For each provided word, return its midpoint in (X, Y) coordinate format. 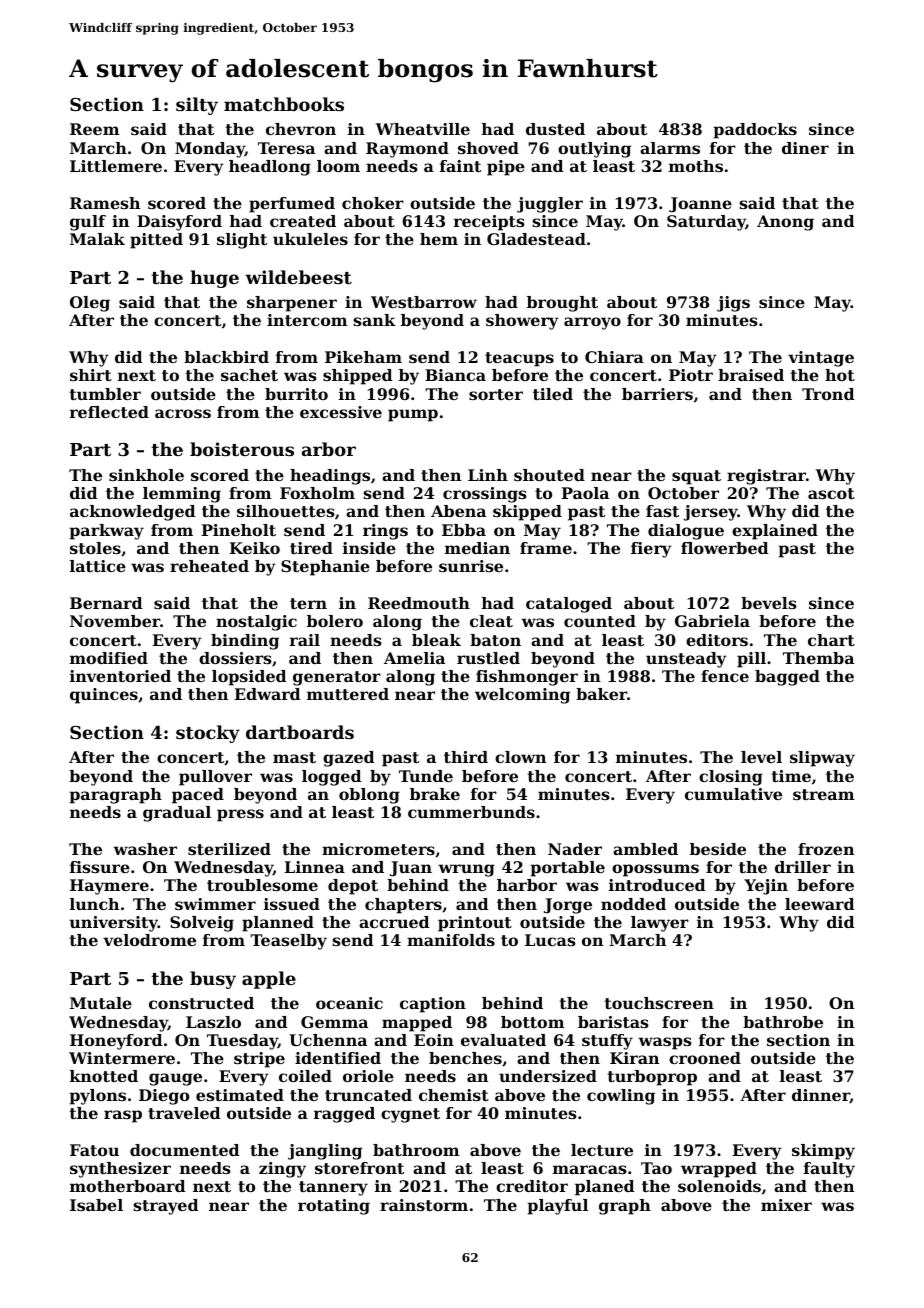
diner (805, 148)
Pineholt (239, 530)
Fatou (94, 1150)
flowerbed (724, 548)
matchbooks (284, 104)
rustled (488, 658)
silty (197, 106)
